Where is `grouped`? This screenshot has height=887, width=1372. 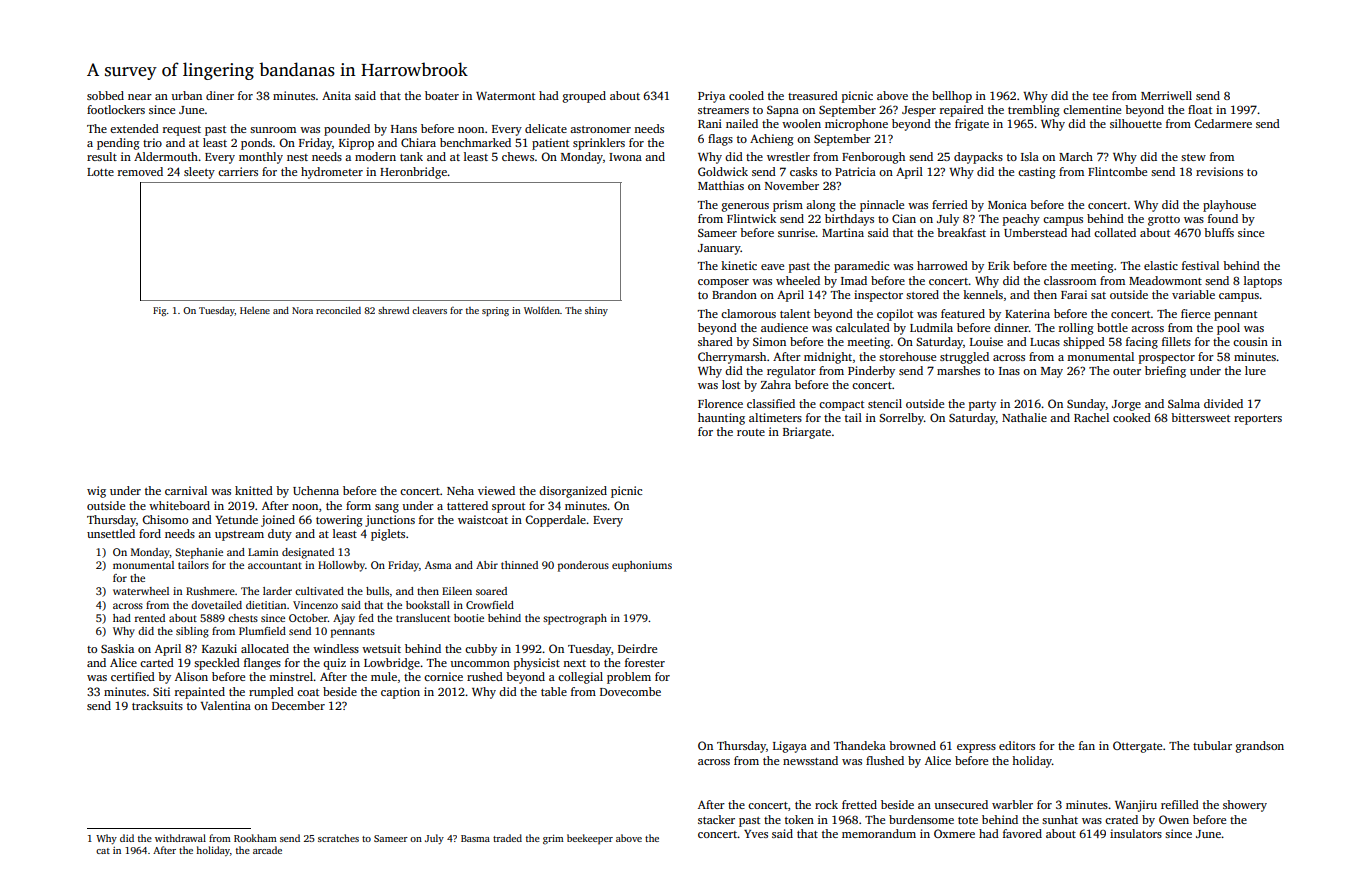
grouped is located at coordinates (584, 97).
